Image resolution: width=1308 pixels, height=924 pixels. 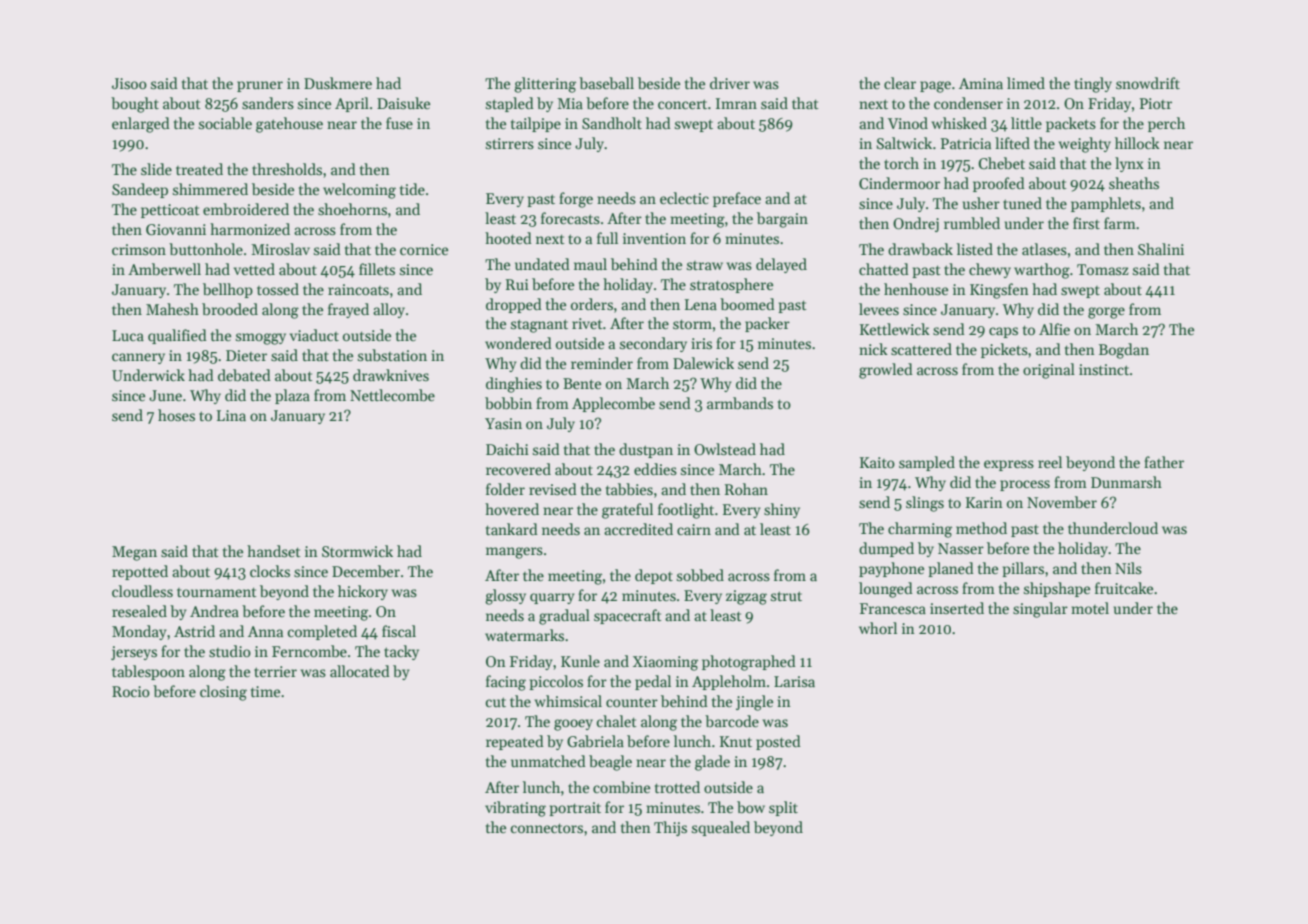 I want to click on Dunmarsh, so click(x=1126, y=482).
